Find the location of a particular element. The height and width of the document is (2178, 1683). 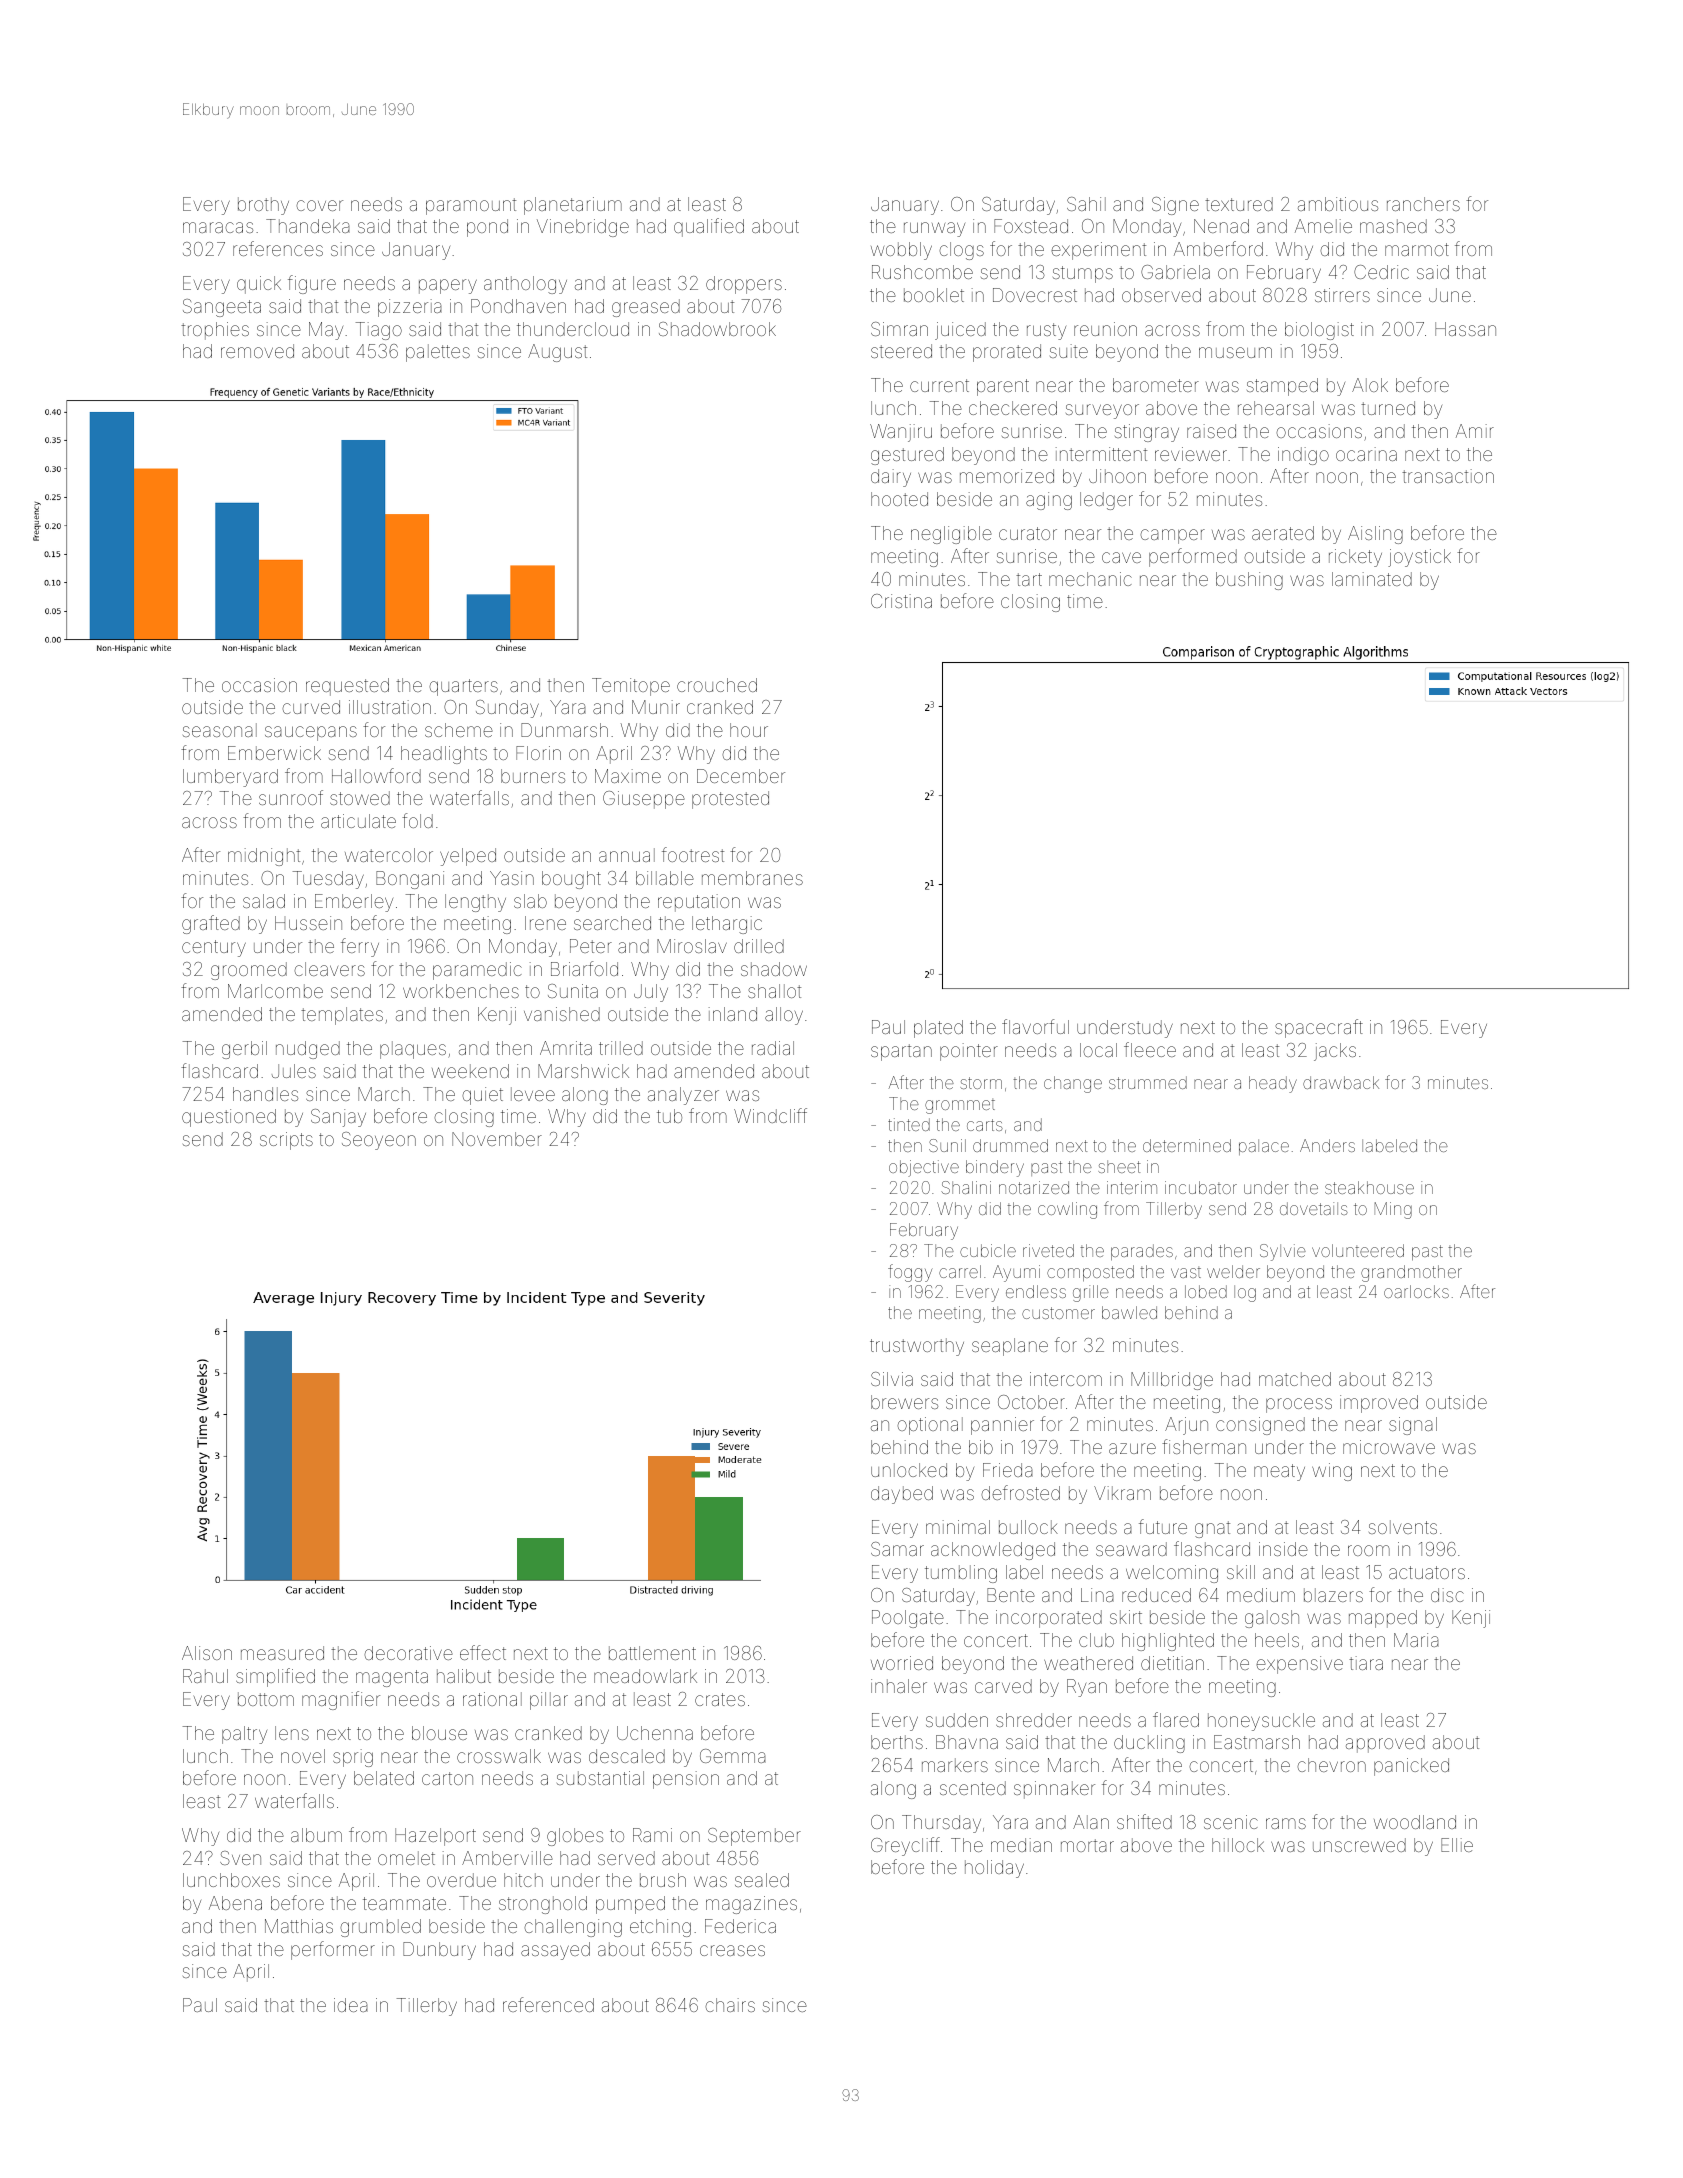

idea is located at coordinates (351, 2005).
